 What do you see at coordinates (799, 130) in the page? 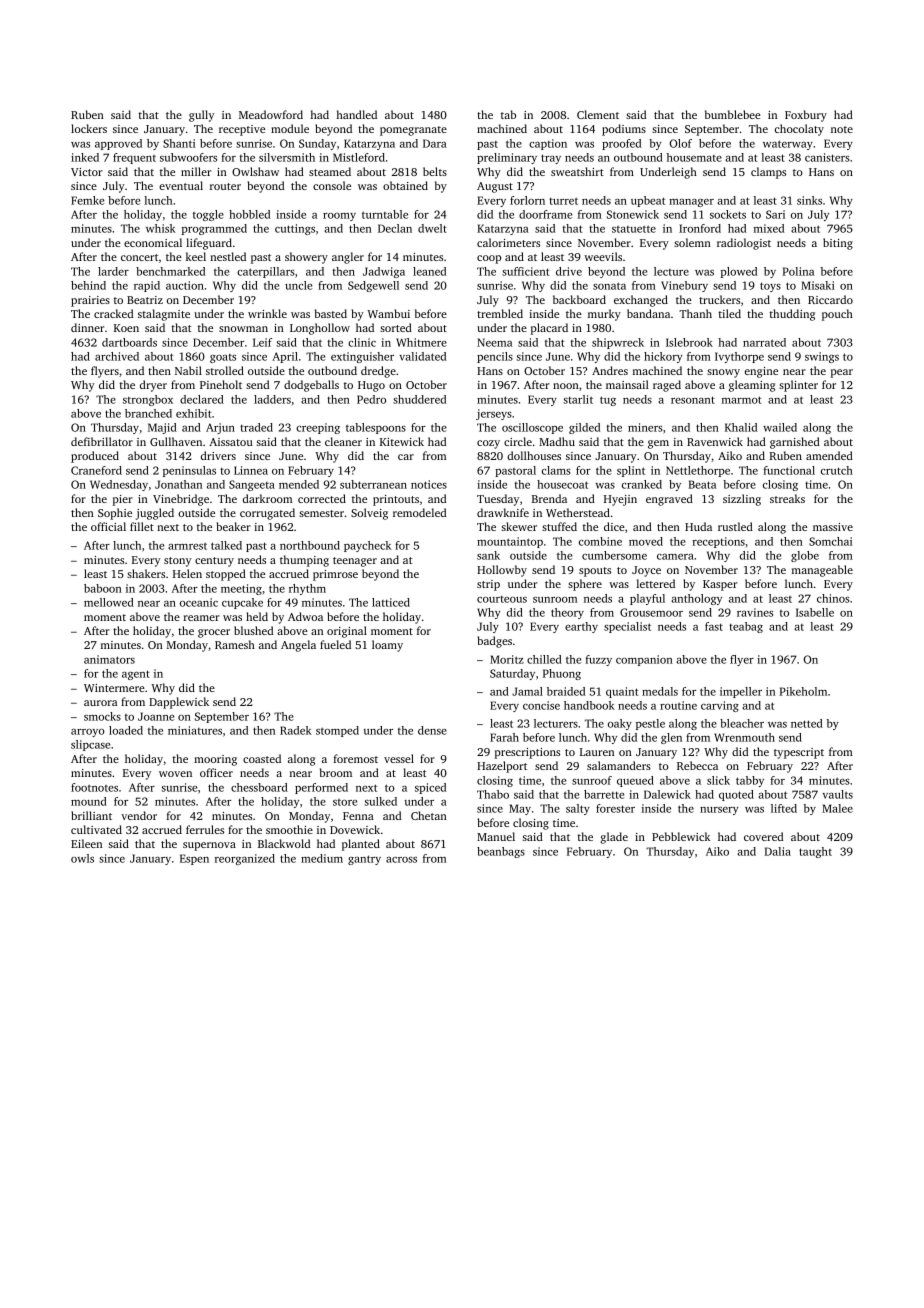
I see `chocolaty` at bounding box center [799, 130].
